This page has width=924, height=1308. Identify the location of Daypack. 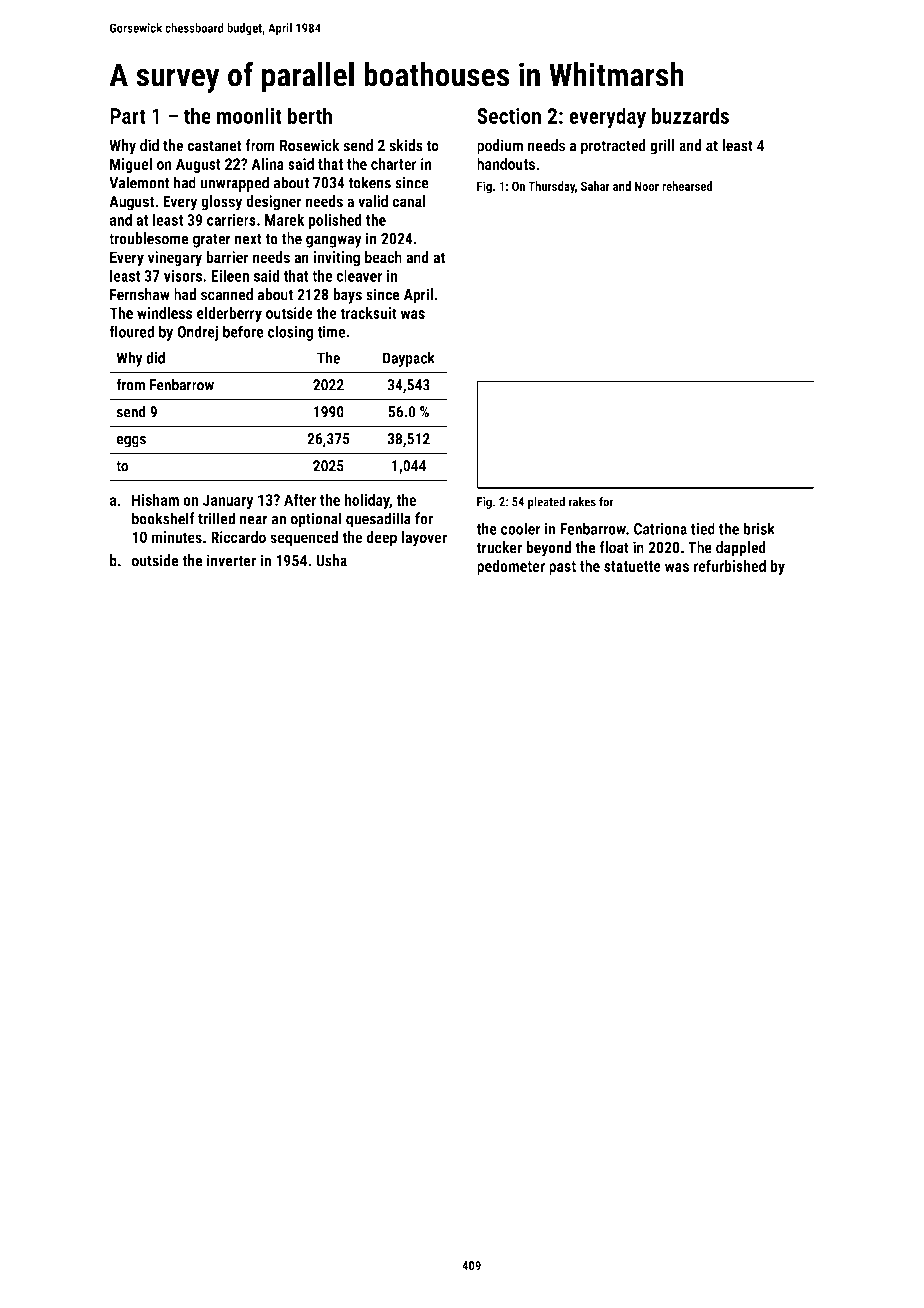
(409, 359).
